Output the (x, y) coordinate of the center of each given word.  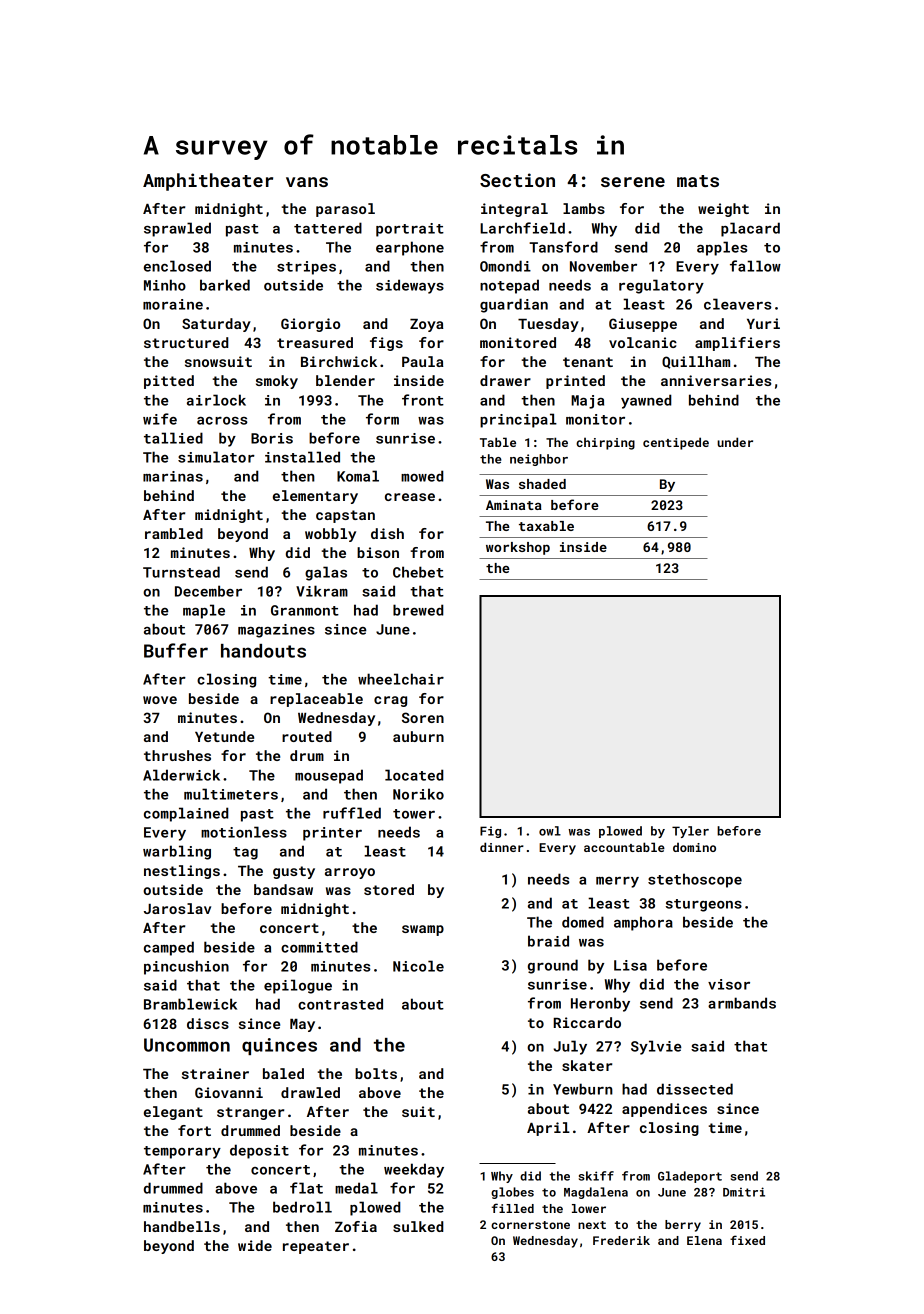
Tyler (690, 832)
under (735, 442)
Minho (165, 285)
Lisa (630, 965)
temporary (182, 1152)
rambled (174, 533)
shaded (542, 484)
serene (633, 182)
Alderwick (181, 775)
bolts (376, 1073)
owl (550, 831)
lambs (584, 208)
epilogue (298, 986)
